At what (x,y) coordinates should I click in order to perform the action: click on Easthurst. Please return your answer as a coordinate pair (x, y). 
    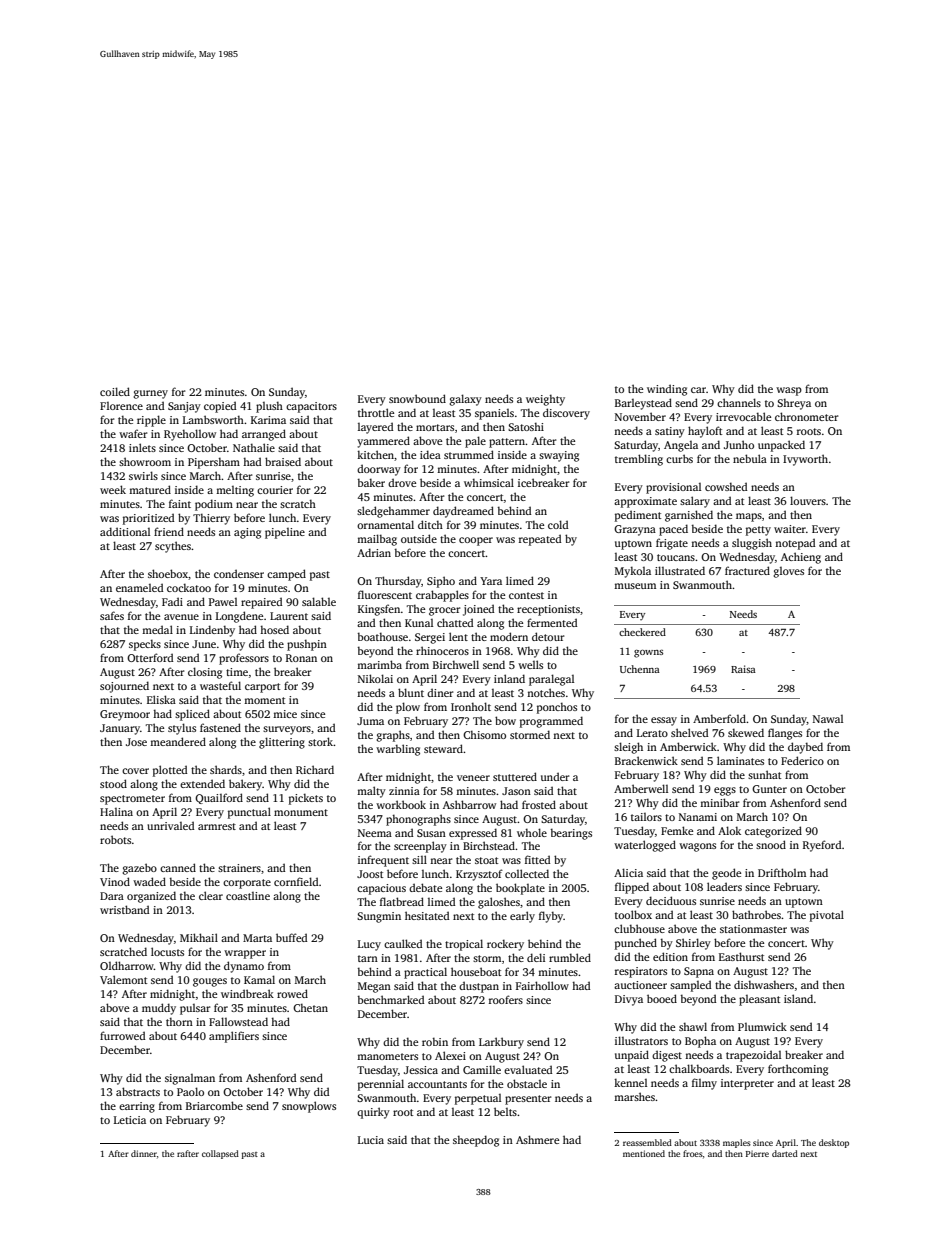
    Looking at the image, I should click on (741, 956).
